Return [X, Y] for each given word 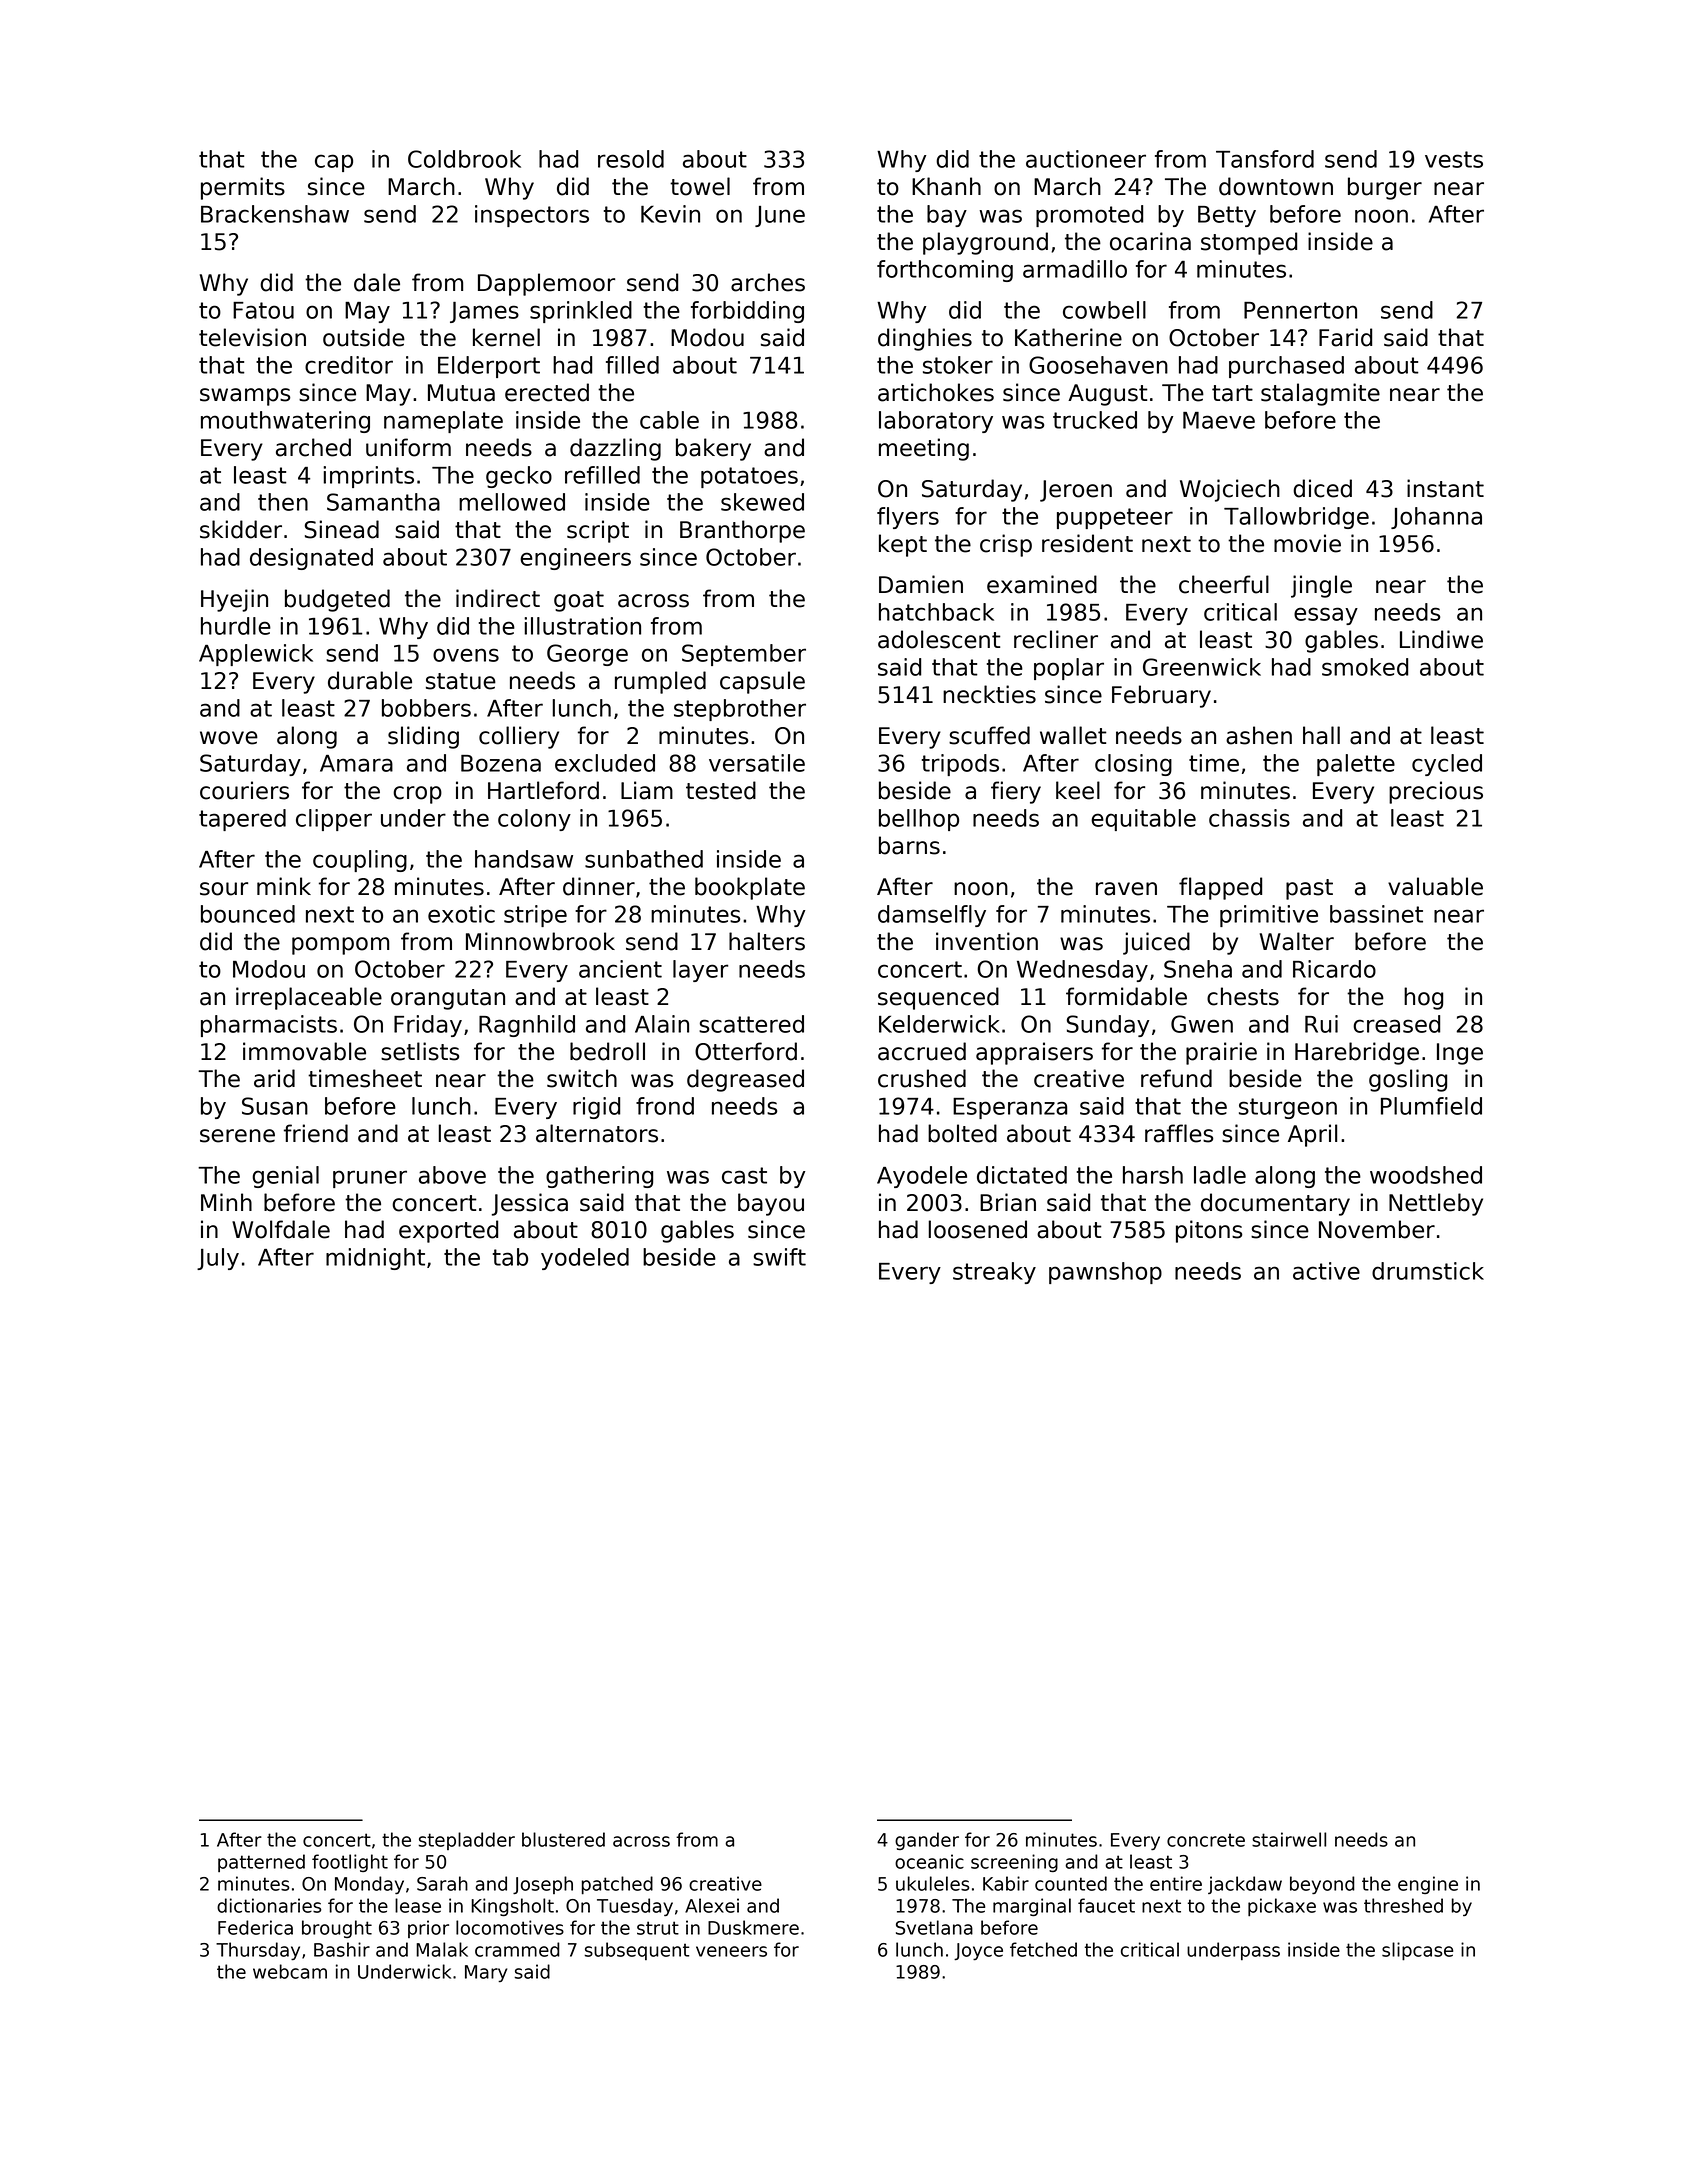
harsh [1153, 1175]
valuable [1435, 886]
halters [767, 941]
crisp [1006, 545]
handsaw [524, 859]
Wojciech [1230, 490]
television [252, 337]
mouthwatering [285, 422]
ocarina [1150, 241]
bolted [962, 1133]
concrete [1206, 1840]
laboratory [936, 422]
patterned [261, 1863]
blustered [563, 1839]
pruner [370, 1179]
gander [927, 1841]
